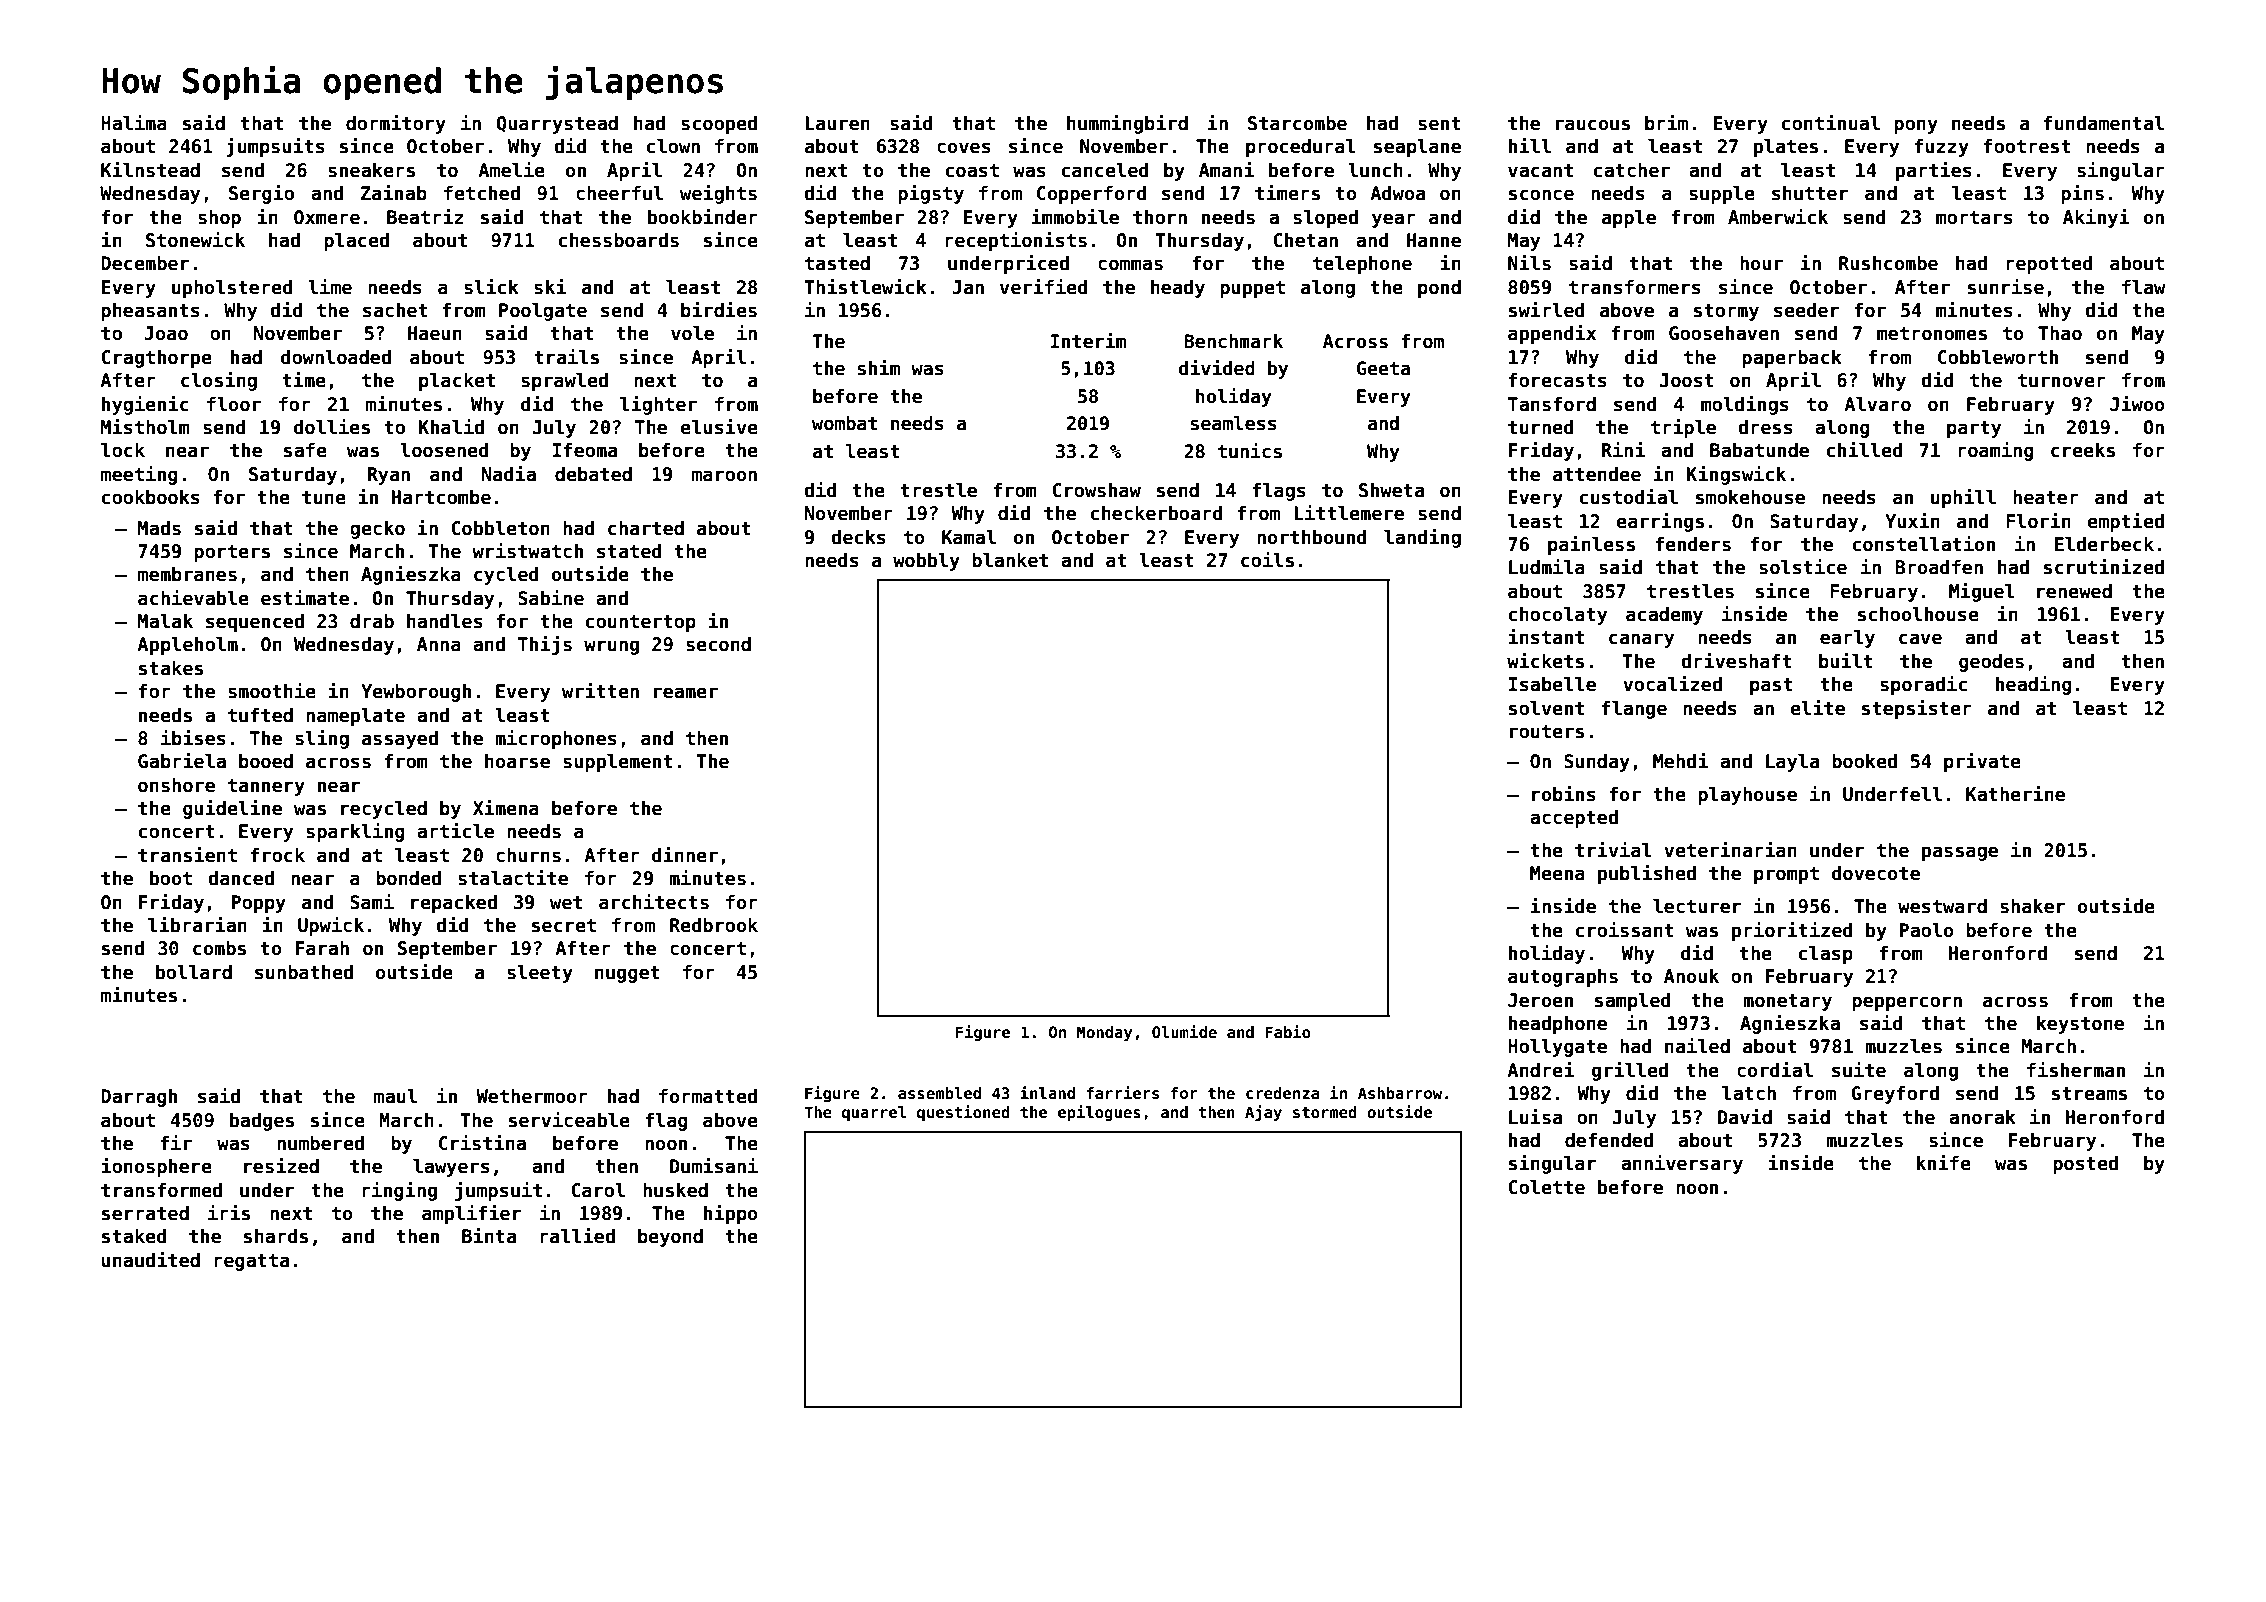  I want to click on Halima, so click(134, 123).
